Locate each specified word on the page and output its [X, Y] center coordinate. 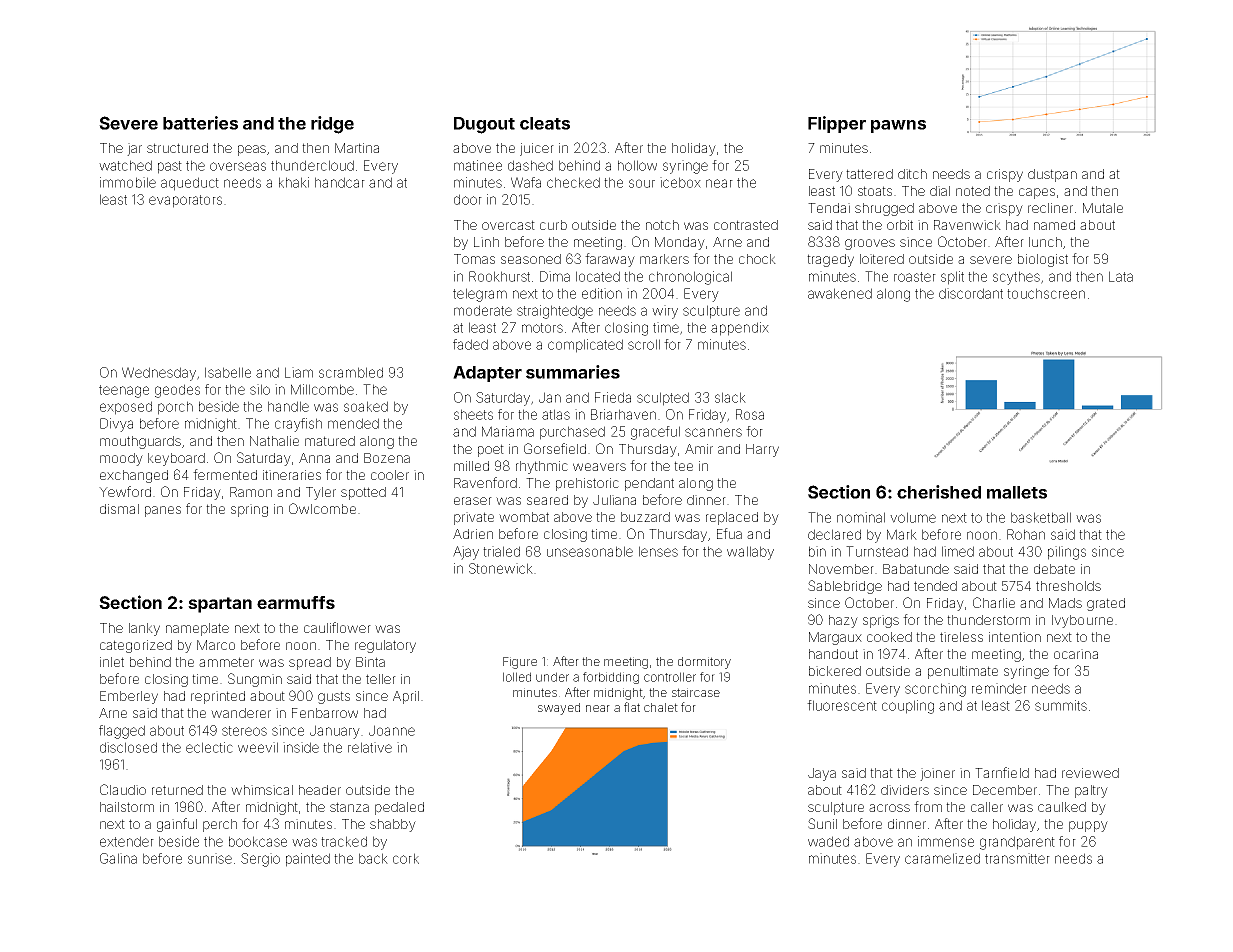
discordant [971, 293]
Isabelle [228, 372]
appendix [740, 329]
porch [175, 408]
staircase [696, 692]
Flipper [837, 124]
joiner [937, 774]
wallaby [750, 553]
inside [301, 747]
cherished [939, 492]
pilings [1067, 553]
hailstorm [127, 807]
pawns [898, 126]
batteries [200, 123]
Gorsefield [555, 448]
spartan [220, 605]
